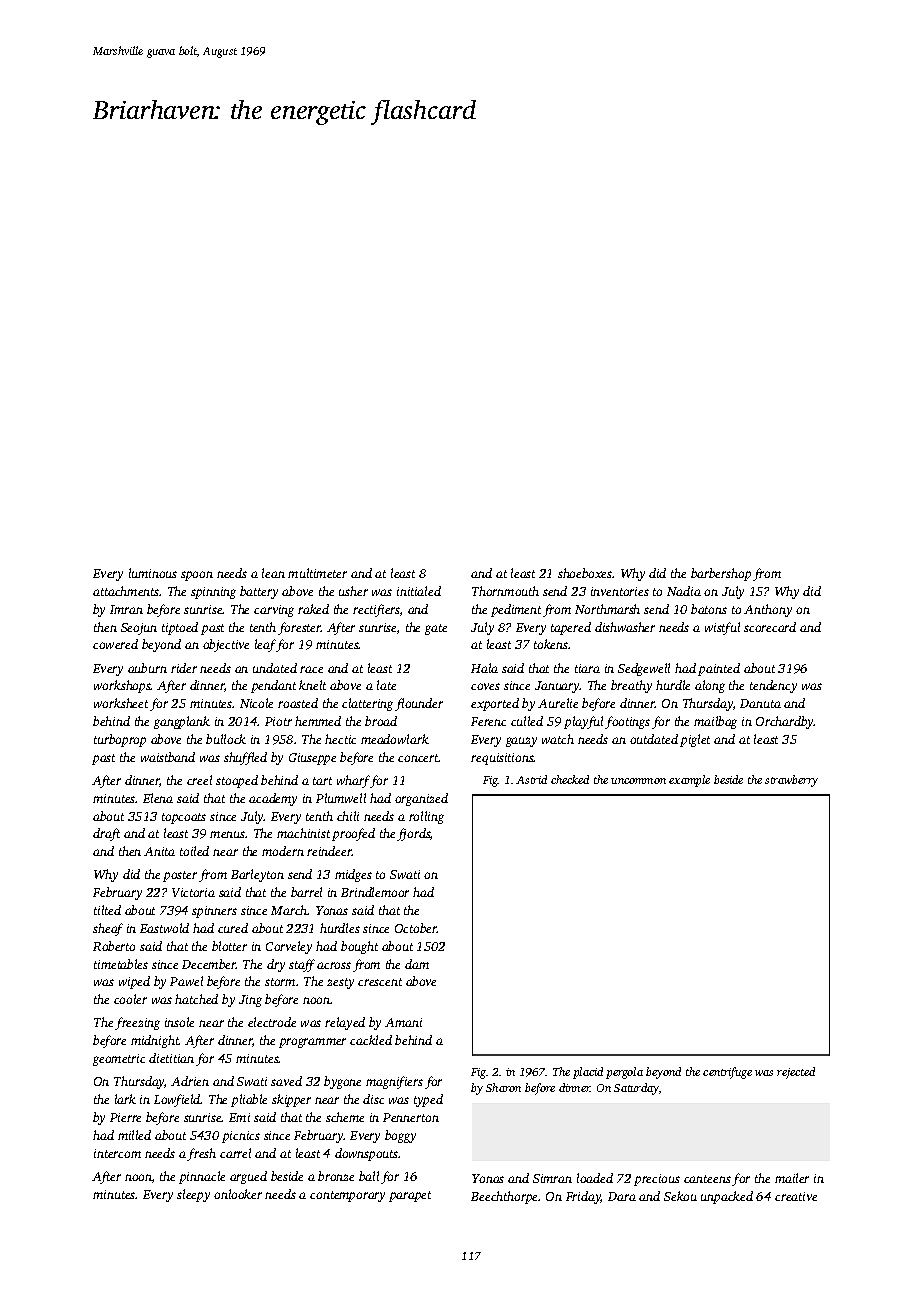  What do you see at coordinates (130, 999) in the image?
I see `cooler` at bounding box center [130, 999].
